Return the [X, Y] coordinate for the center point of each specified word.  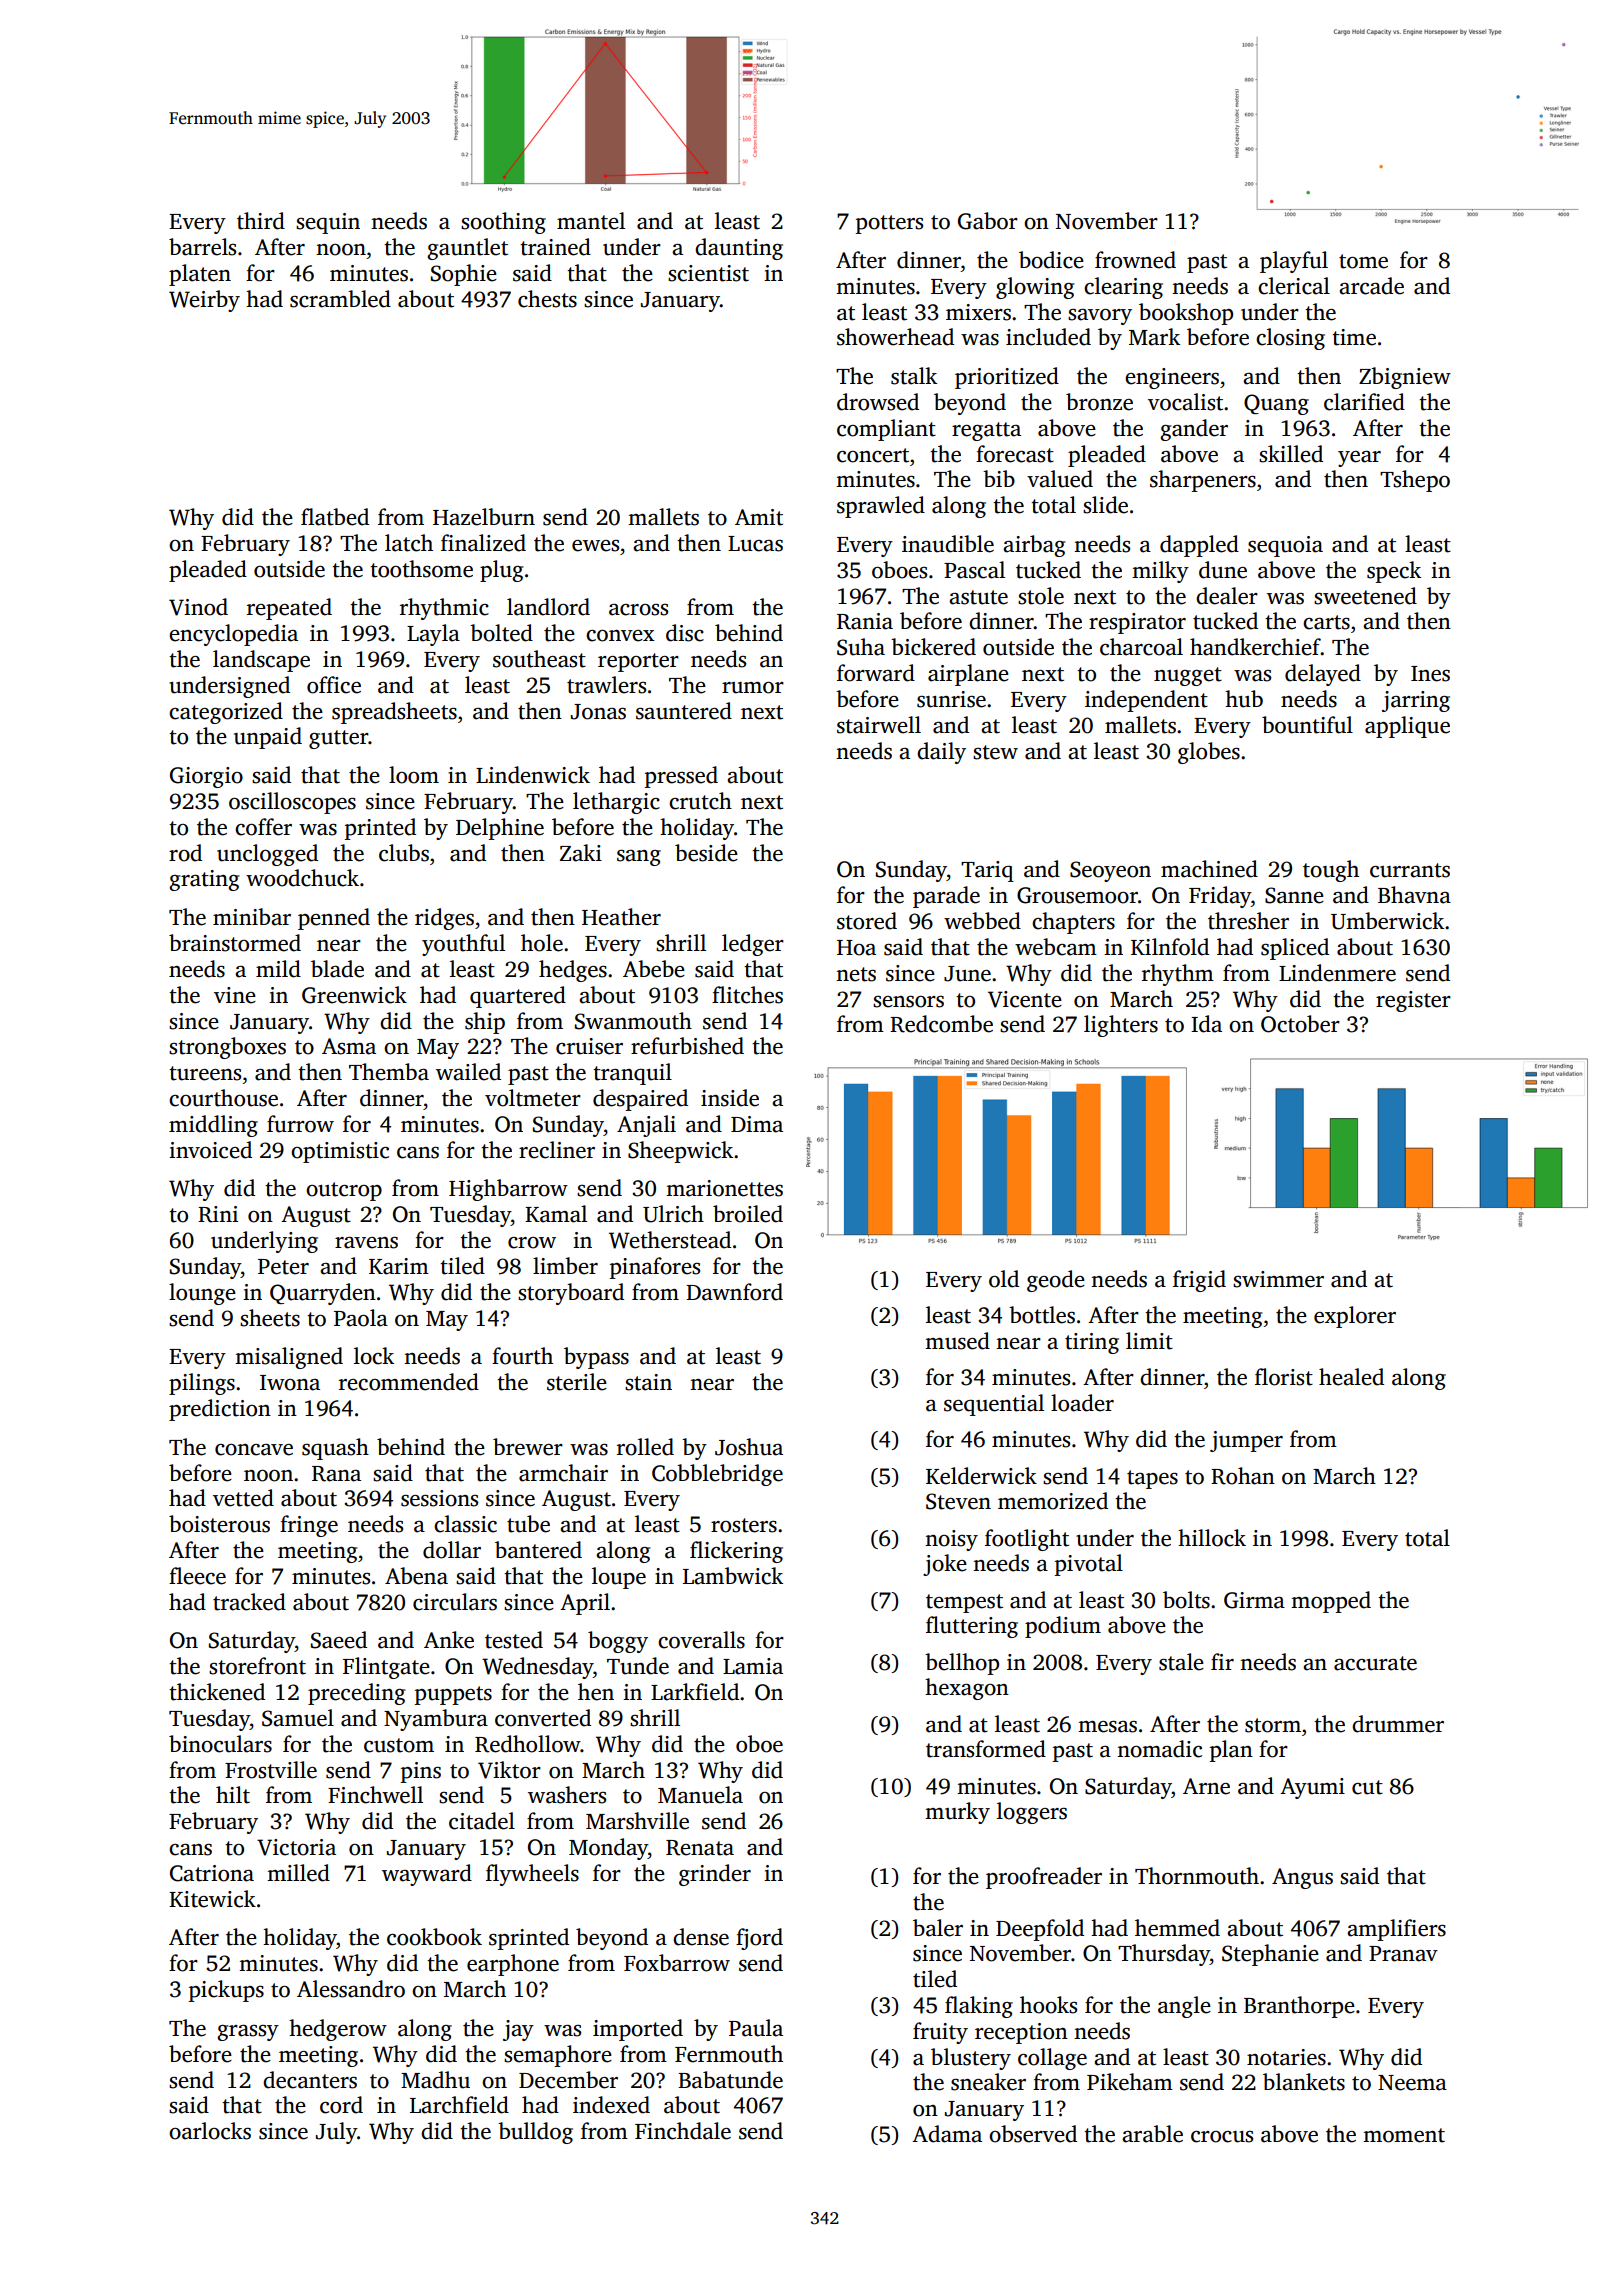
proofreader [1044, 1878]
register [1413, 1001]
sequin [328, 223]
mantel [591, 221]
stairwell [879, 725]
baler [938, 1928]
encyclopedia [233, 635]
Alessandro [351, 1989]
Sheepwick [680, 1152]
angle [1184, 2007]
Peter [283, 1267]
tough [1331, 871]
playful [1294, 262]
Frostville [271, 1770]
